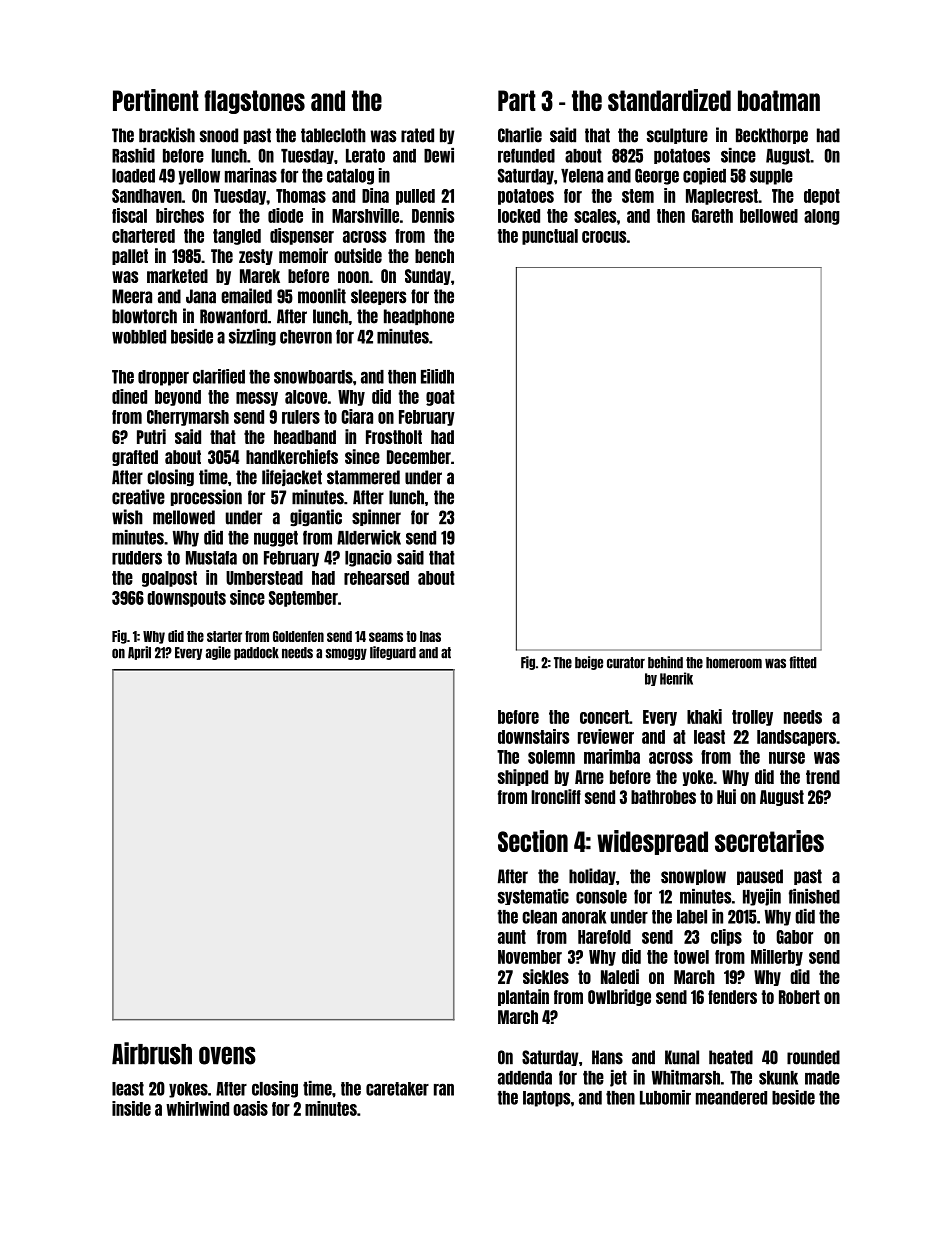 This page has height=1233, width=952. What do you see at coordinates (419, 457) in the page?
I see `December` at bounding box center [419, 457].
